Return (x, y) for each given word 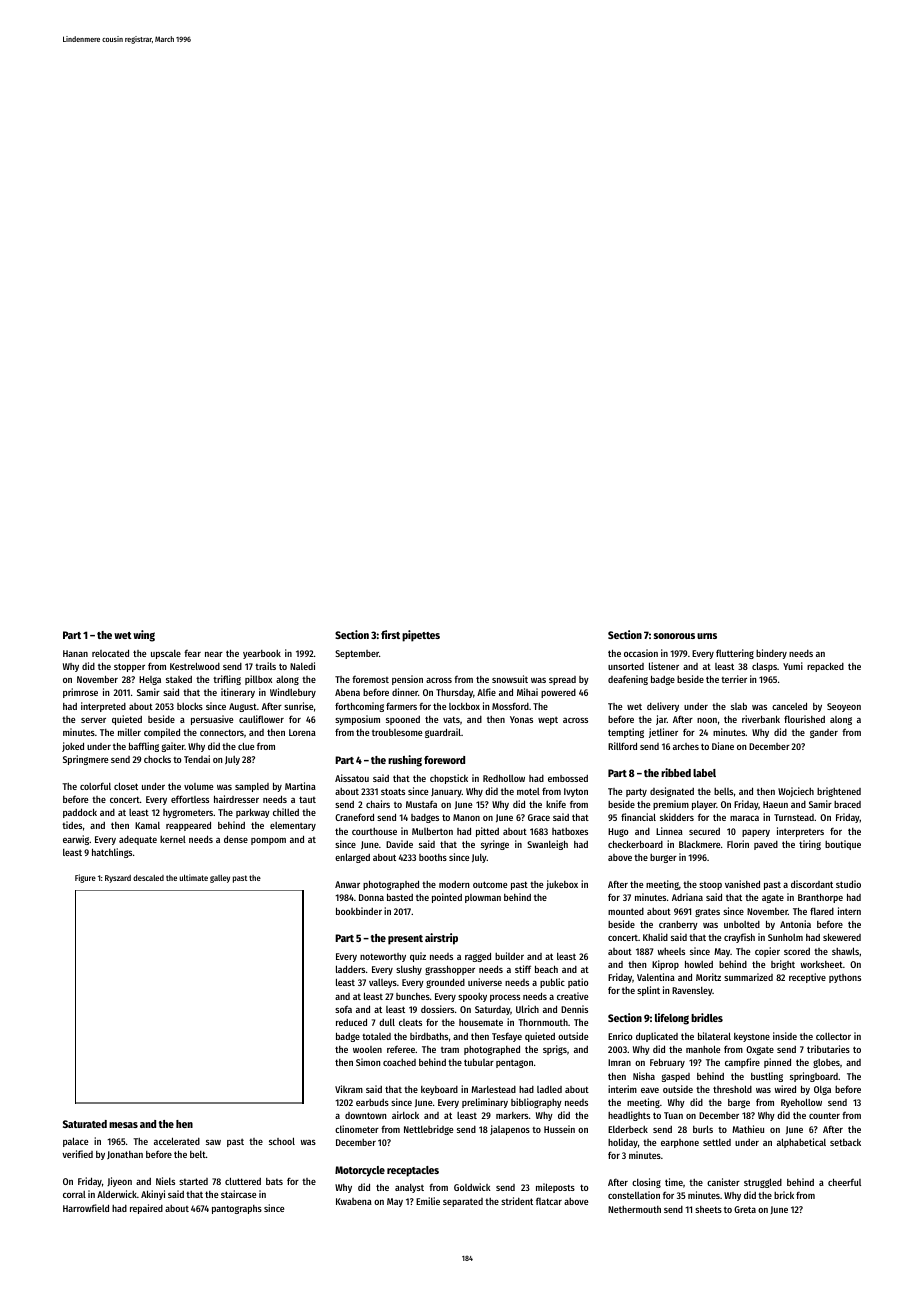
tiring (810, 845)
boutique (843, 845)
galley (220, 879)
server (93, 720)
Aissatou (352, 778)
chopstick (449, 779)
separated (463, 1202)
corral (74, 1194)
